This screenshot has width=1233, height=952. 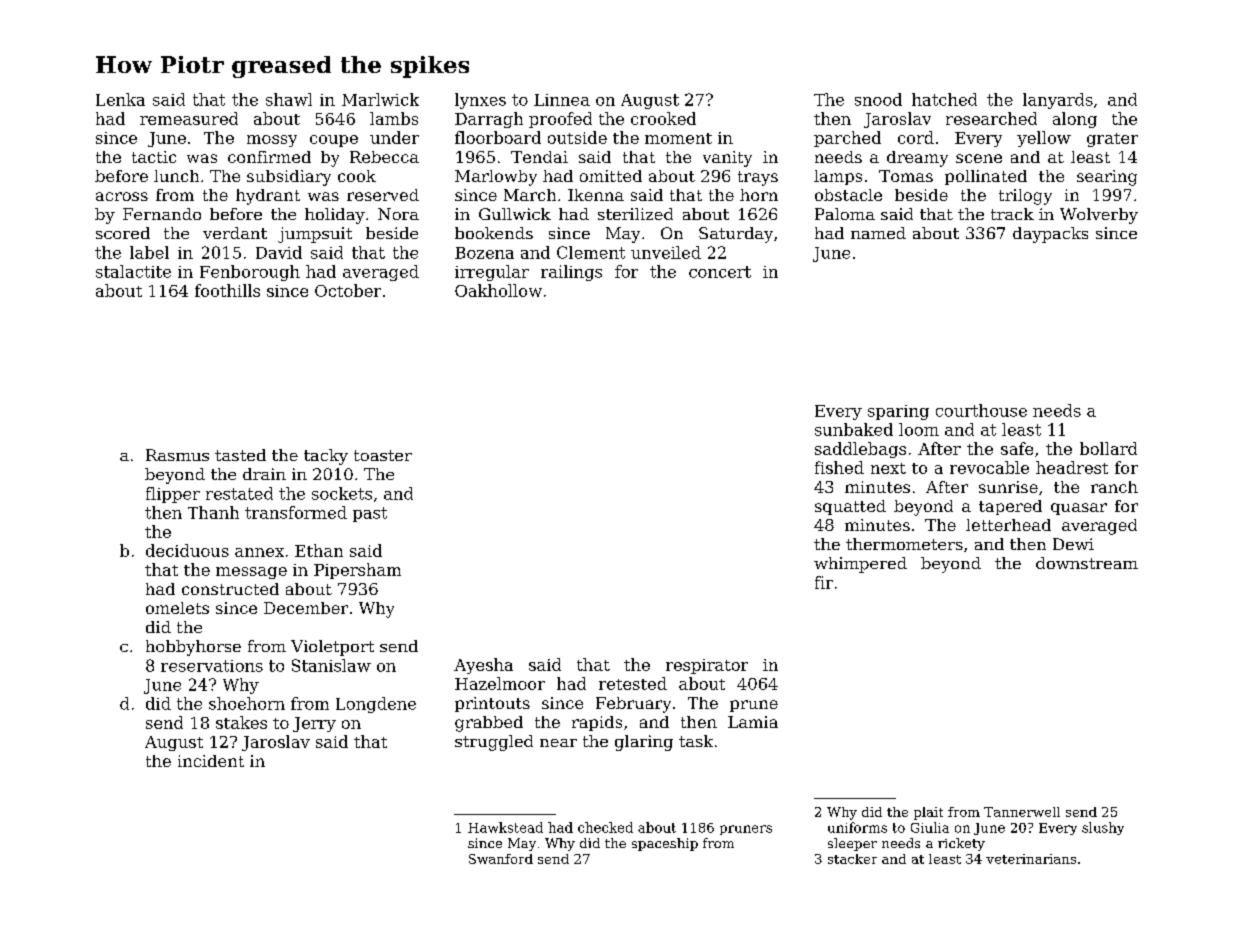 I want to click on across, so click(x=122, y=196).
